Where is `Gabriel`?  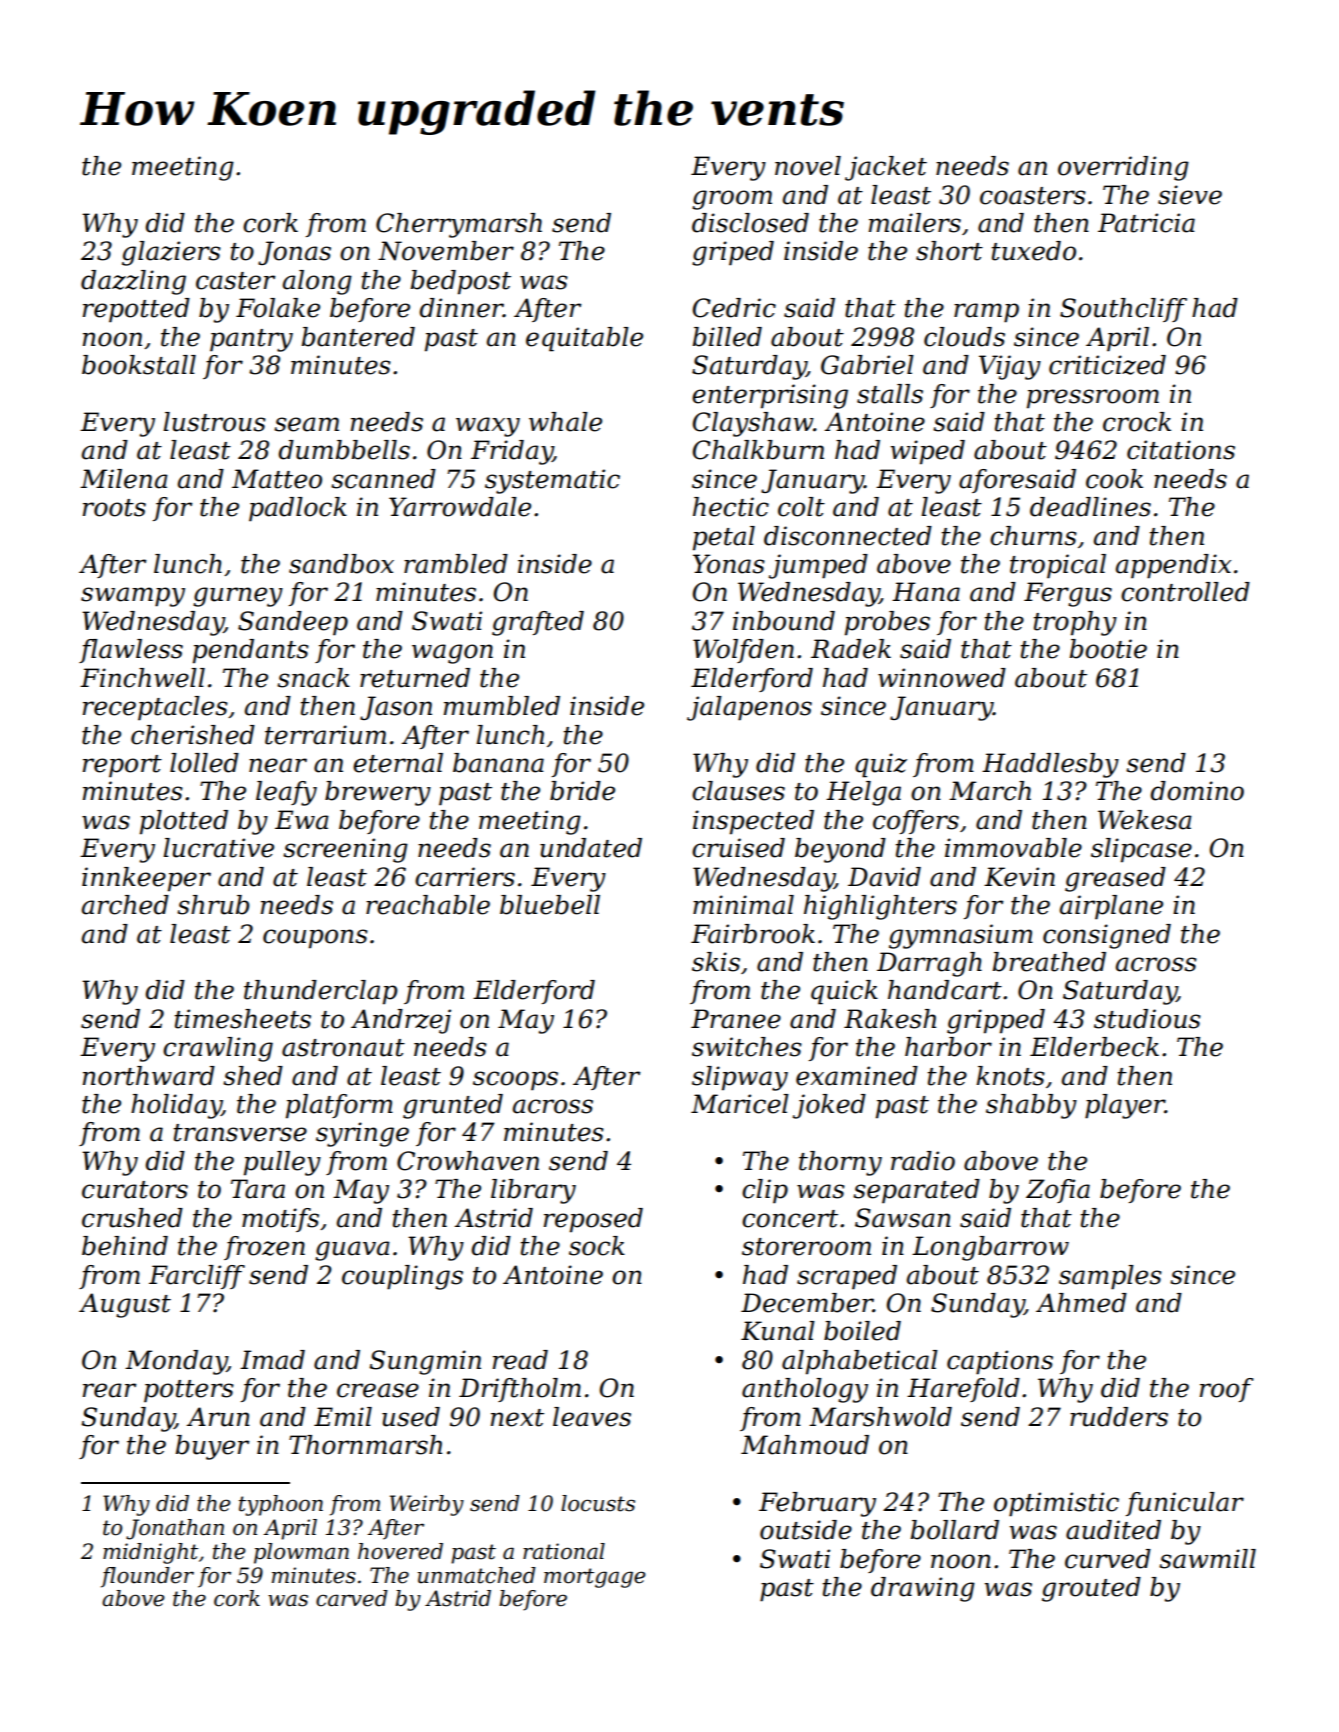 Gabriel is located at coordinates (867, 365).
